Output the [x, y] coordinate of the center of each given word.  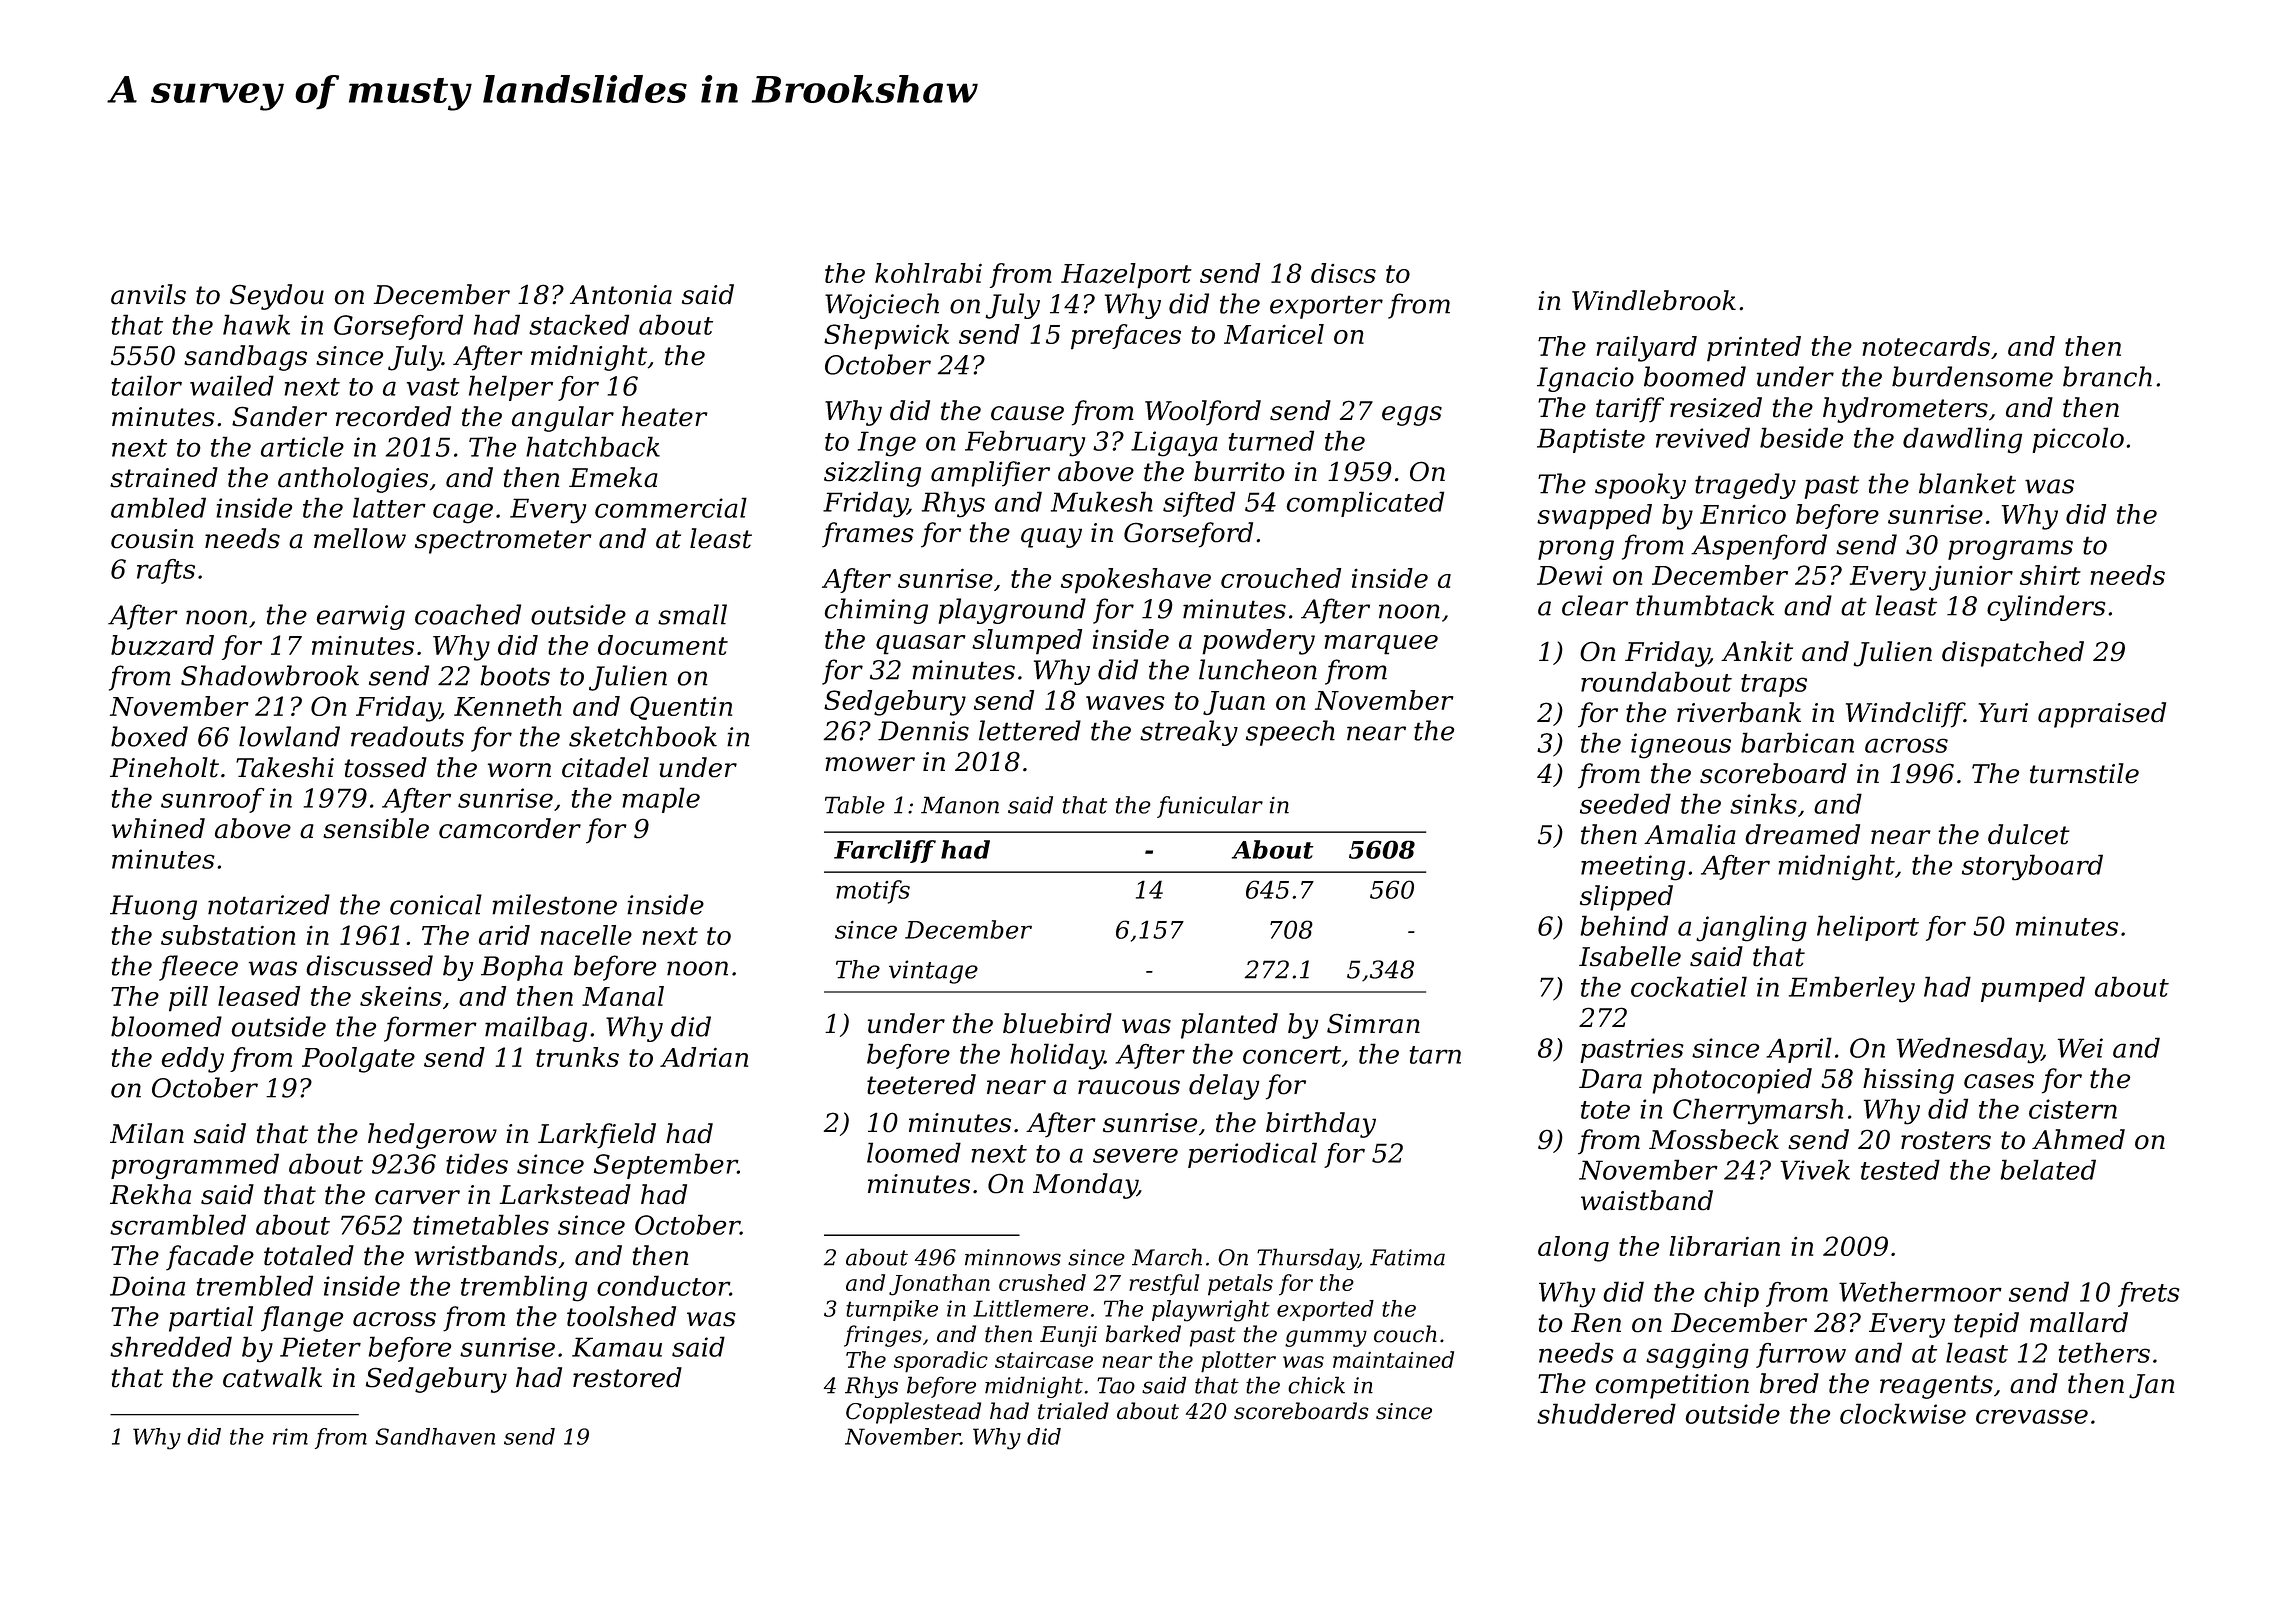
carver [417, 1197]
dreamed [1802, 834]
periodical [1252, 1155]
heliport [1868, 928]
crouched [1281, 578]
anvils [148, 294]
